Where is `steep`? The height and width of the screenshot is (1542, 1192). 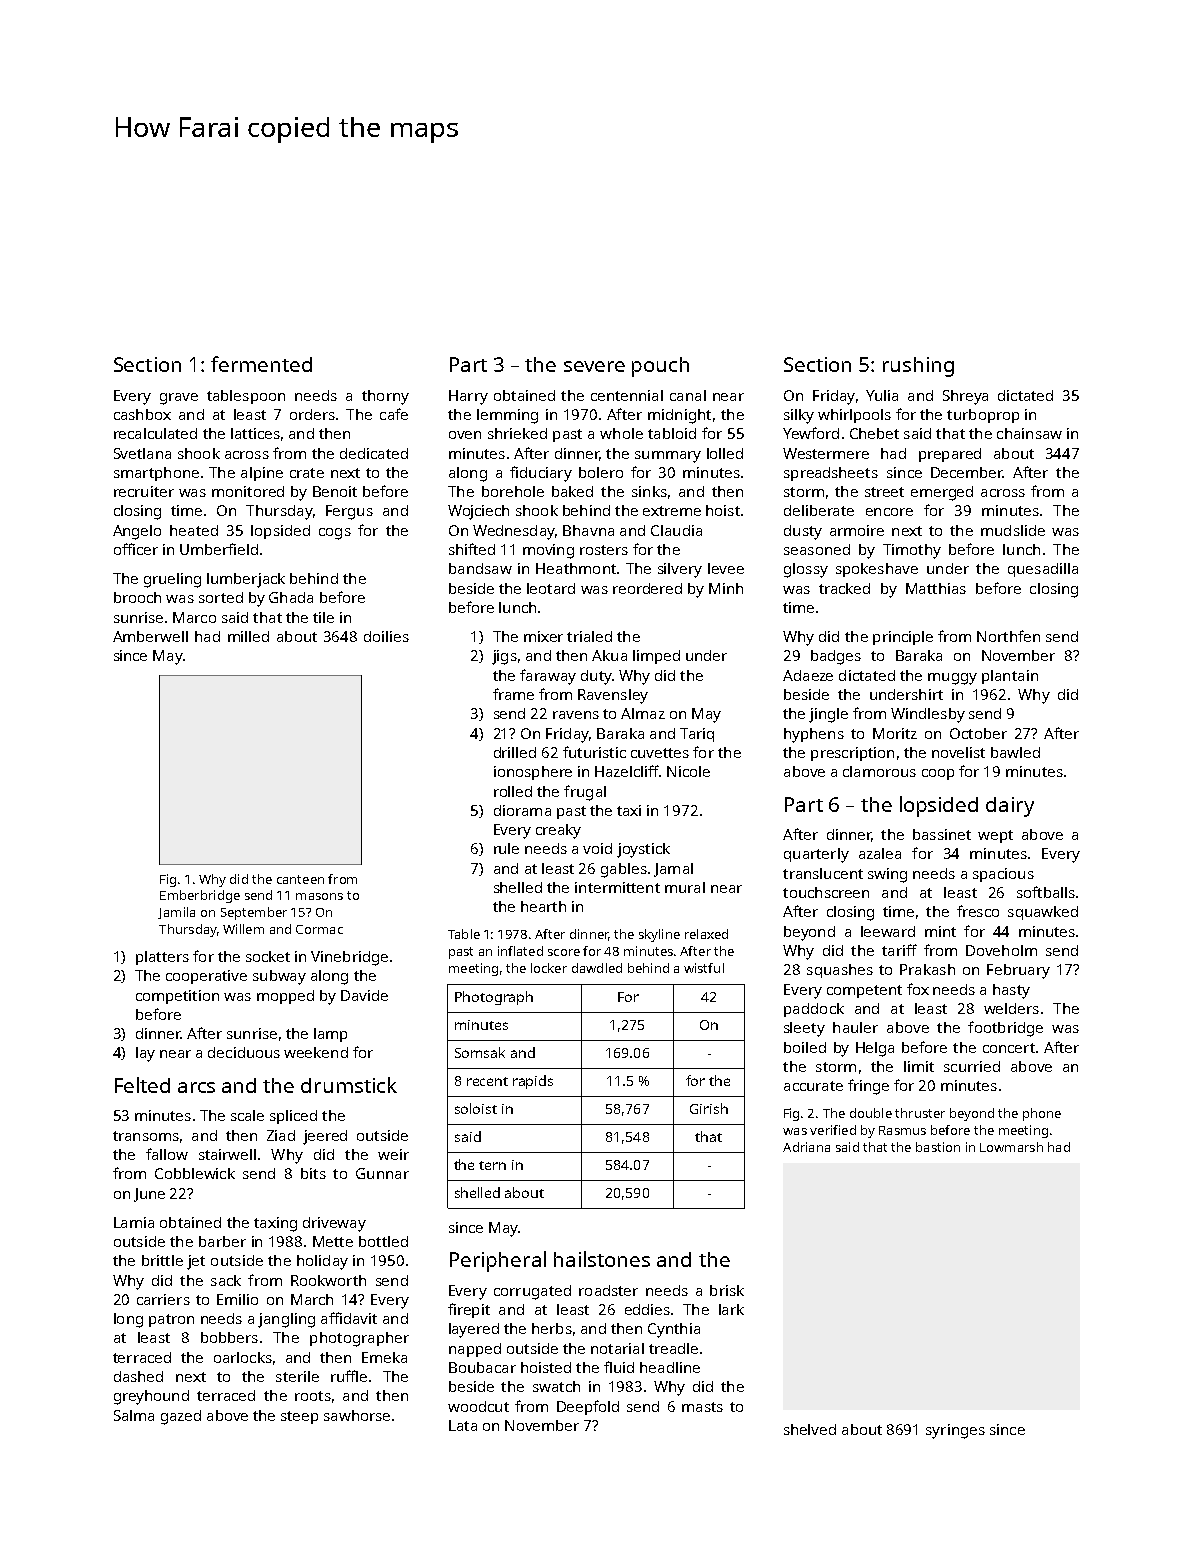 steep is located at coordinates (299, 1417).
